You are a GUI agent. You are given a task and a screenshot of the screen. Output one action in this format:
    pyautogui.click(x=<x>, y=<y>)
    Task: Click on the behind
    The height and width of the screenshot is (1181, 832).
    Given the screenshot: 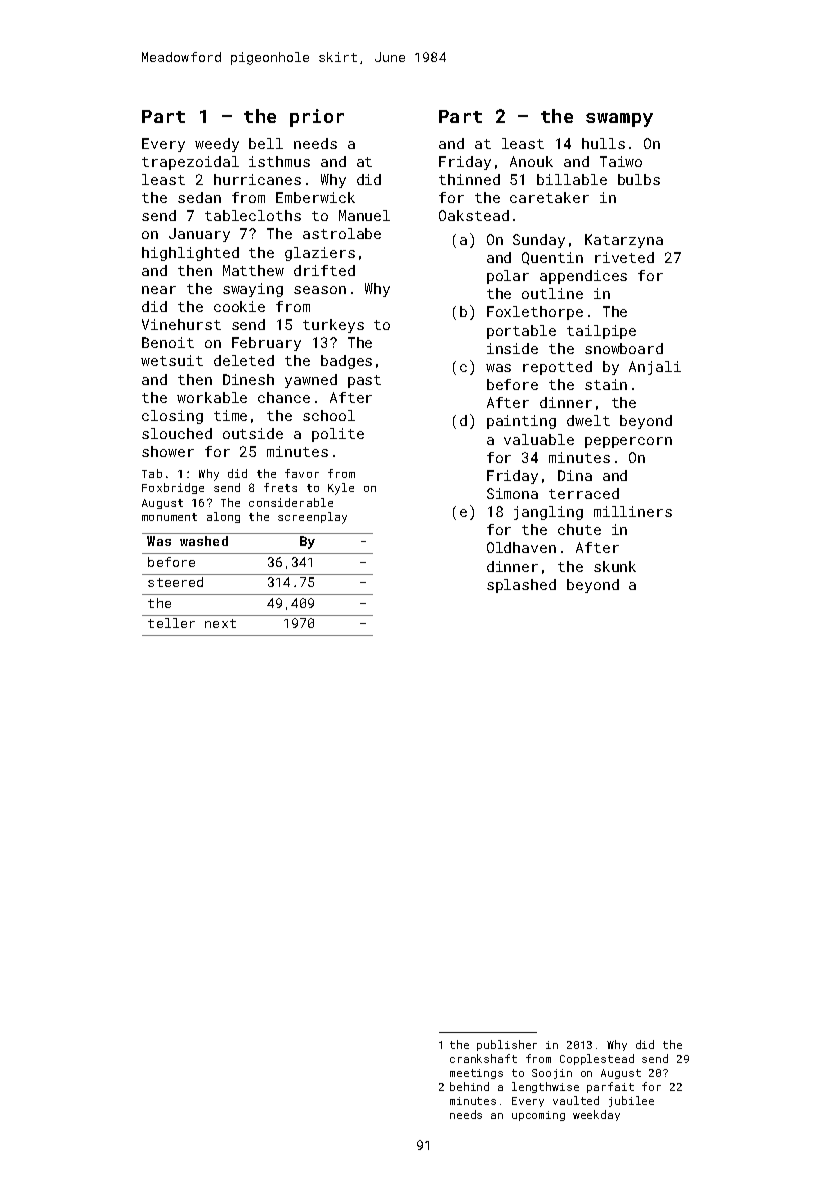 What is the action you would take?
    pyautogui.click(x=469, y=1086)
